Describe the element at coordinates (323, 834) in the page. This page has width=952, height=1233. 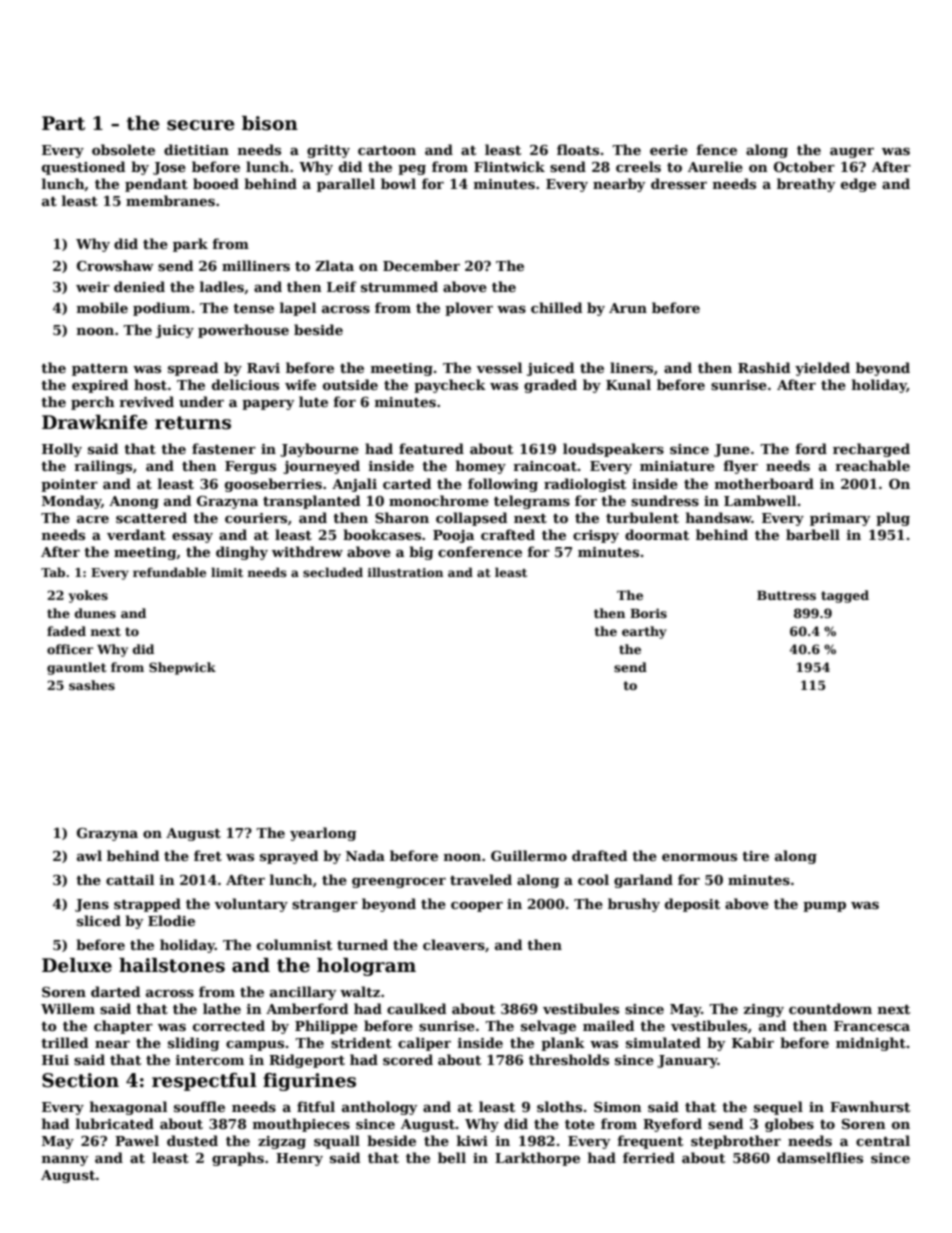
I see `yearlong` at that location.
